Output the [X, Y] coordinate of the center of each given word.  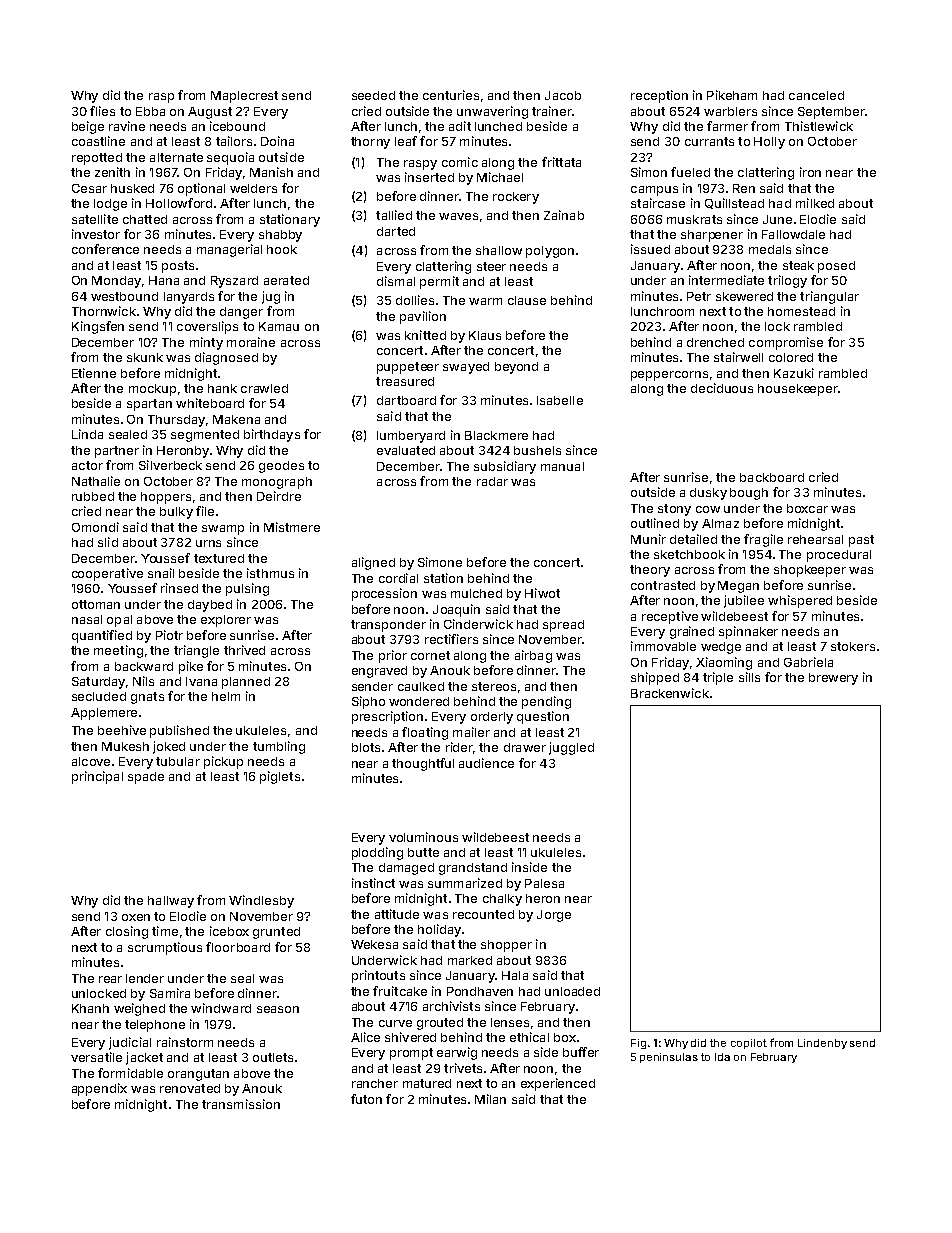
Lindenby [822, 1044]
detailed [693, 539]
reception [659, 96]
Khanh [90, 1008]
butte [423, 852]
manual [562, 466]
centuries [451, 95]
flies [102, 111]
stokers [853, 646]
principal [97, 777]
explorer [226, 621]
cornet [430, 655]
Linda [87, 434]
